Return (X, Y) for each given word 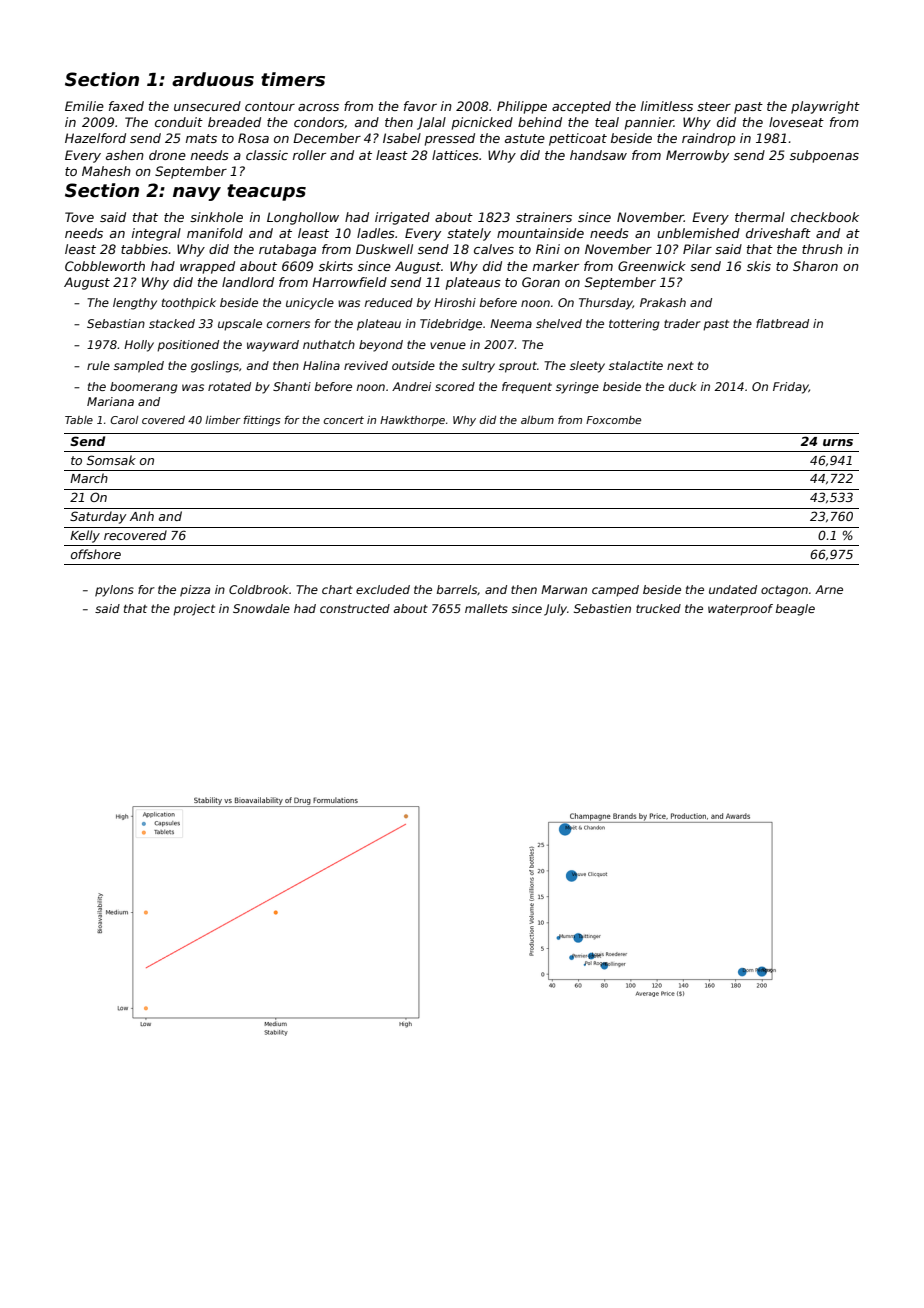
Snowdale (261, 608)
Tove (79, 217)
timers (293, 79)
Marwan (564, 589)
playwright (825, 107)
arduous (213, 79)
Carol (124, 420)
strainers (544, 217)
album (537, 420)
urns (838, 442)
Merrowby (697, 156)
